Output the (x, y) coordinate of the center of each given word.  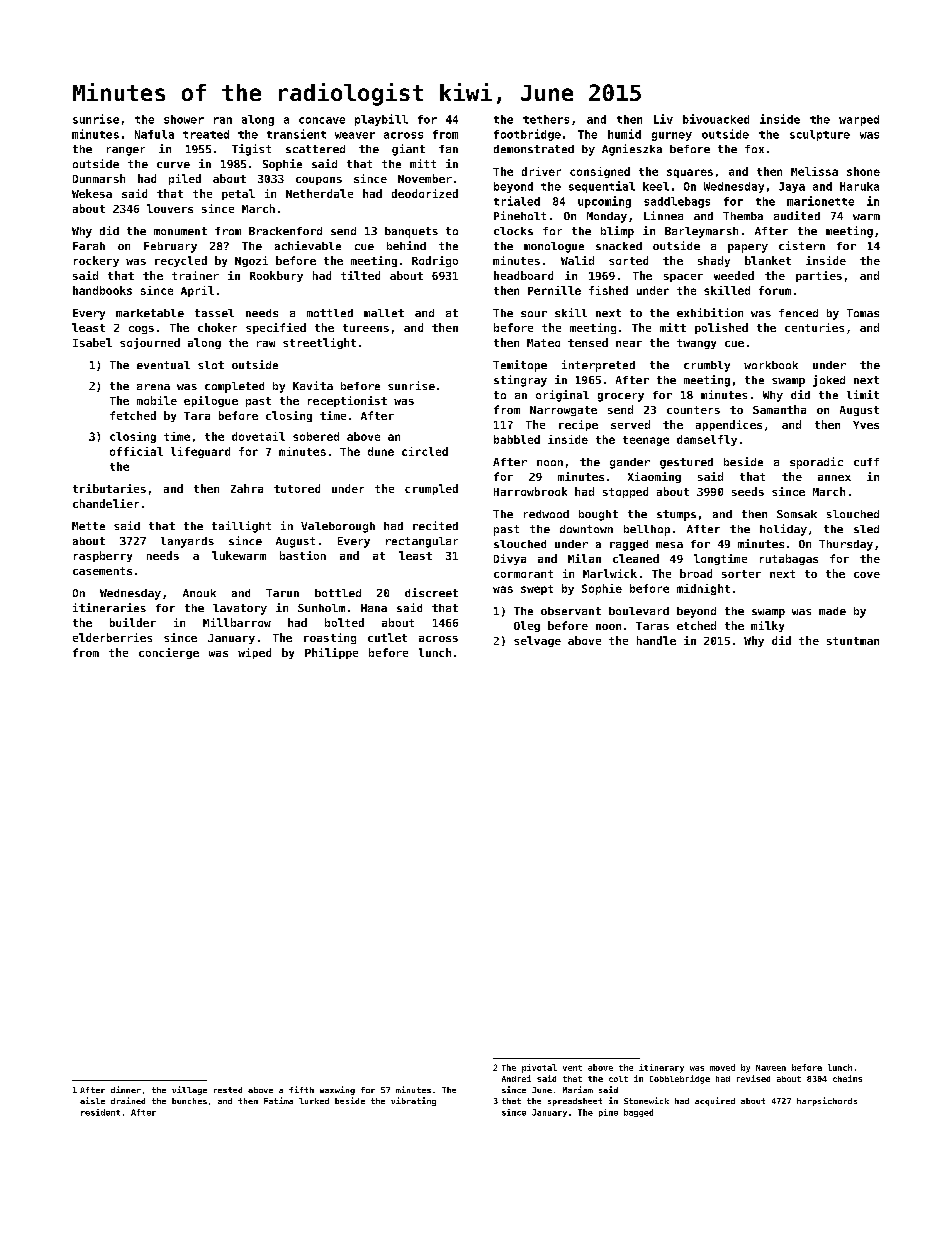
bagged (638, 1113)
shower (184, 119)
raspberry (103, 556)
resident (100, 1112)
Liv (663, 119)
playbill (381, 120)
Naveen (771, 1068)
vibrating (413, 1101)
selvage (537, 641)
